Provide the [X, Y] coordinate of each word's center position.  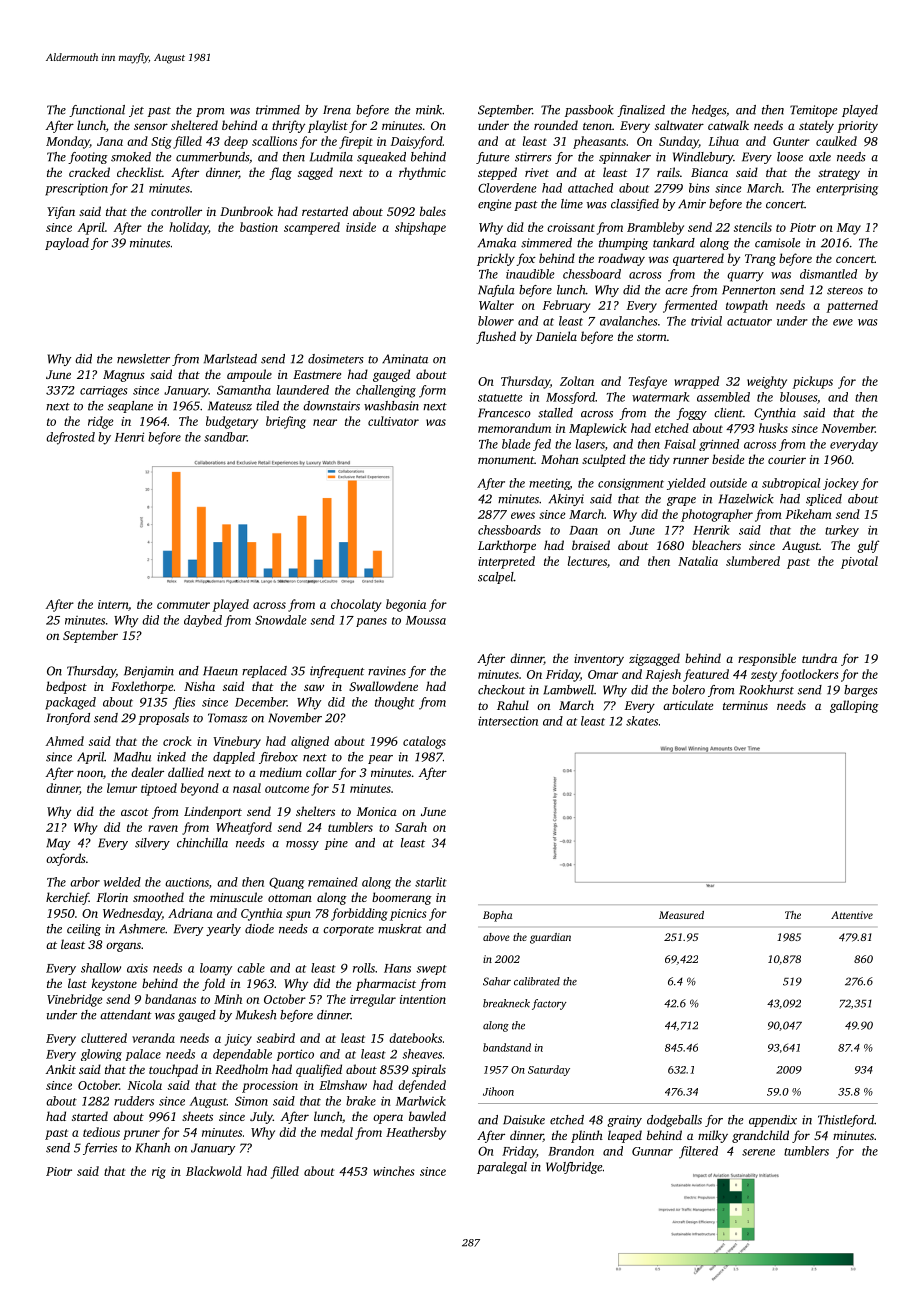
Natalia [698, 561]
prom [210, 112]
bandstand [507, 1047]
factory [549, 1004]
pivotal [859, 562]
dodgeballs [674, 1121]
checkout [501, 690]
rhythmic [422, 173]
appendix [773, 1121]
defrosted [70, 438]
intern [113, 604]
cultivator [393, 421]
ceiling [84, 930]
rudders [134, 1101]
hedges [709, 111]
